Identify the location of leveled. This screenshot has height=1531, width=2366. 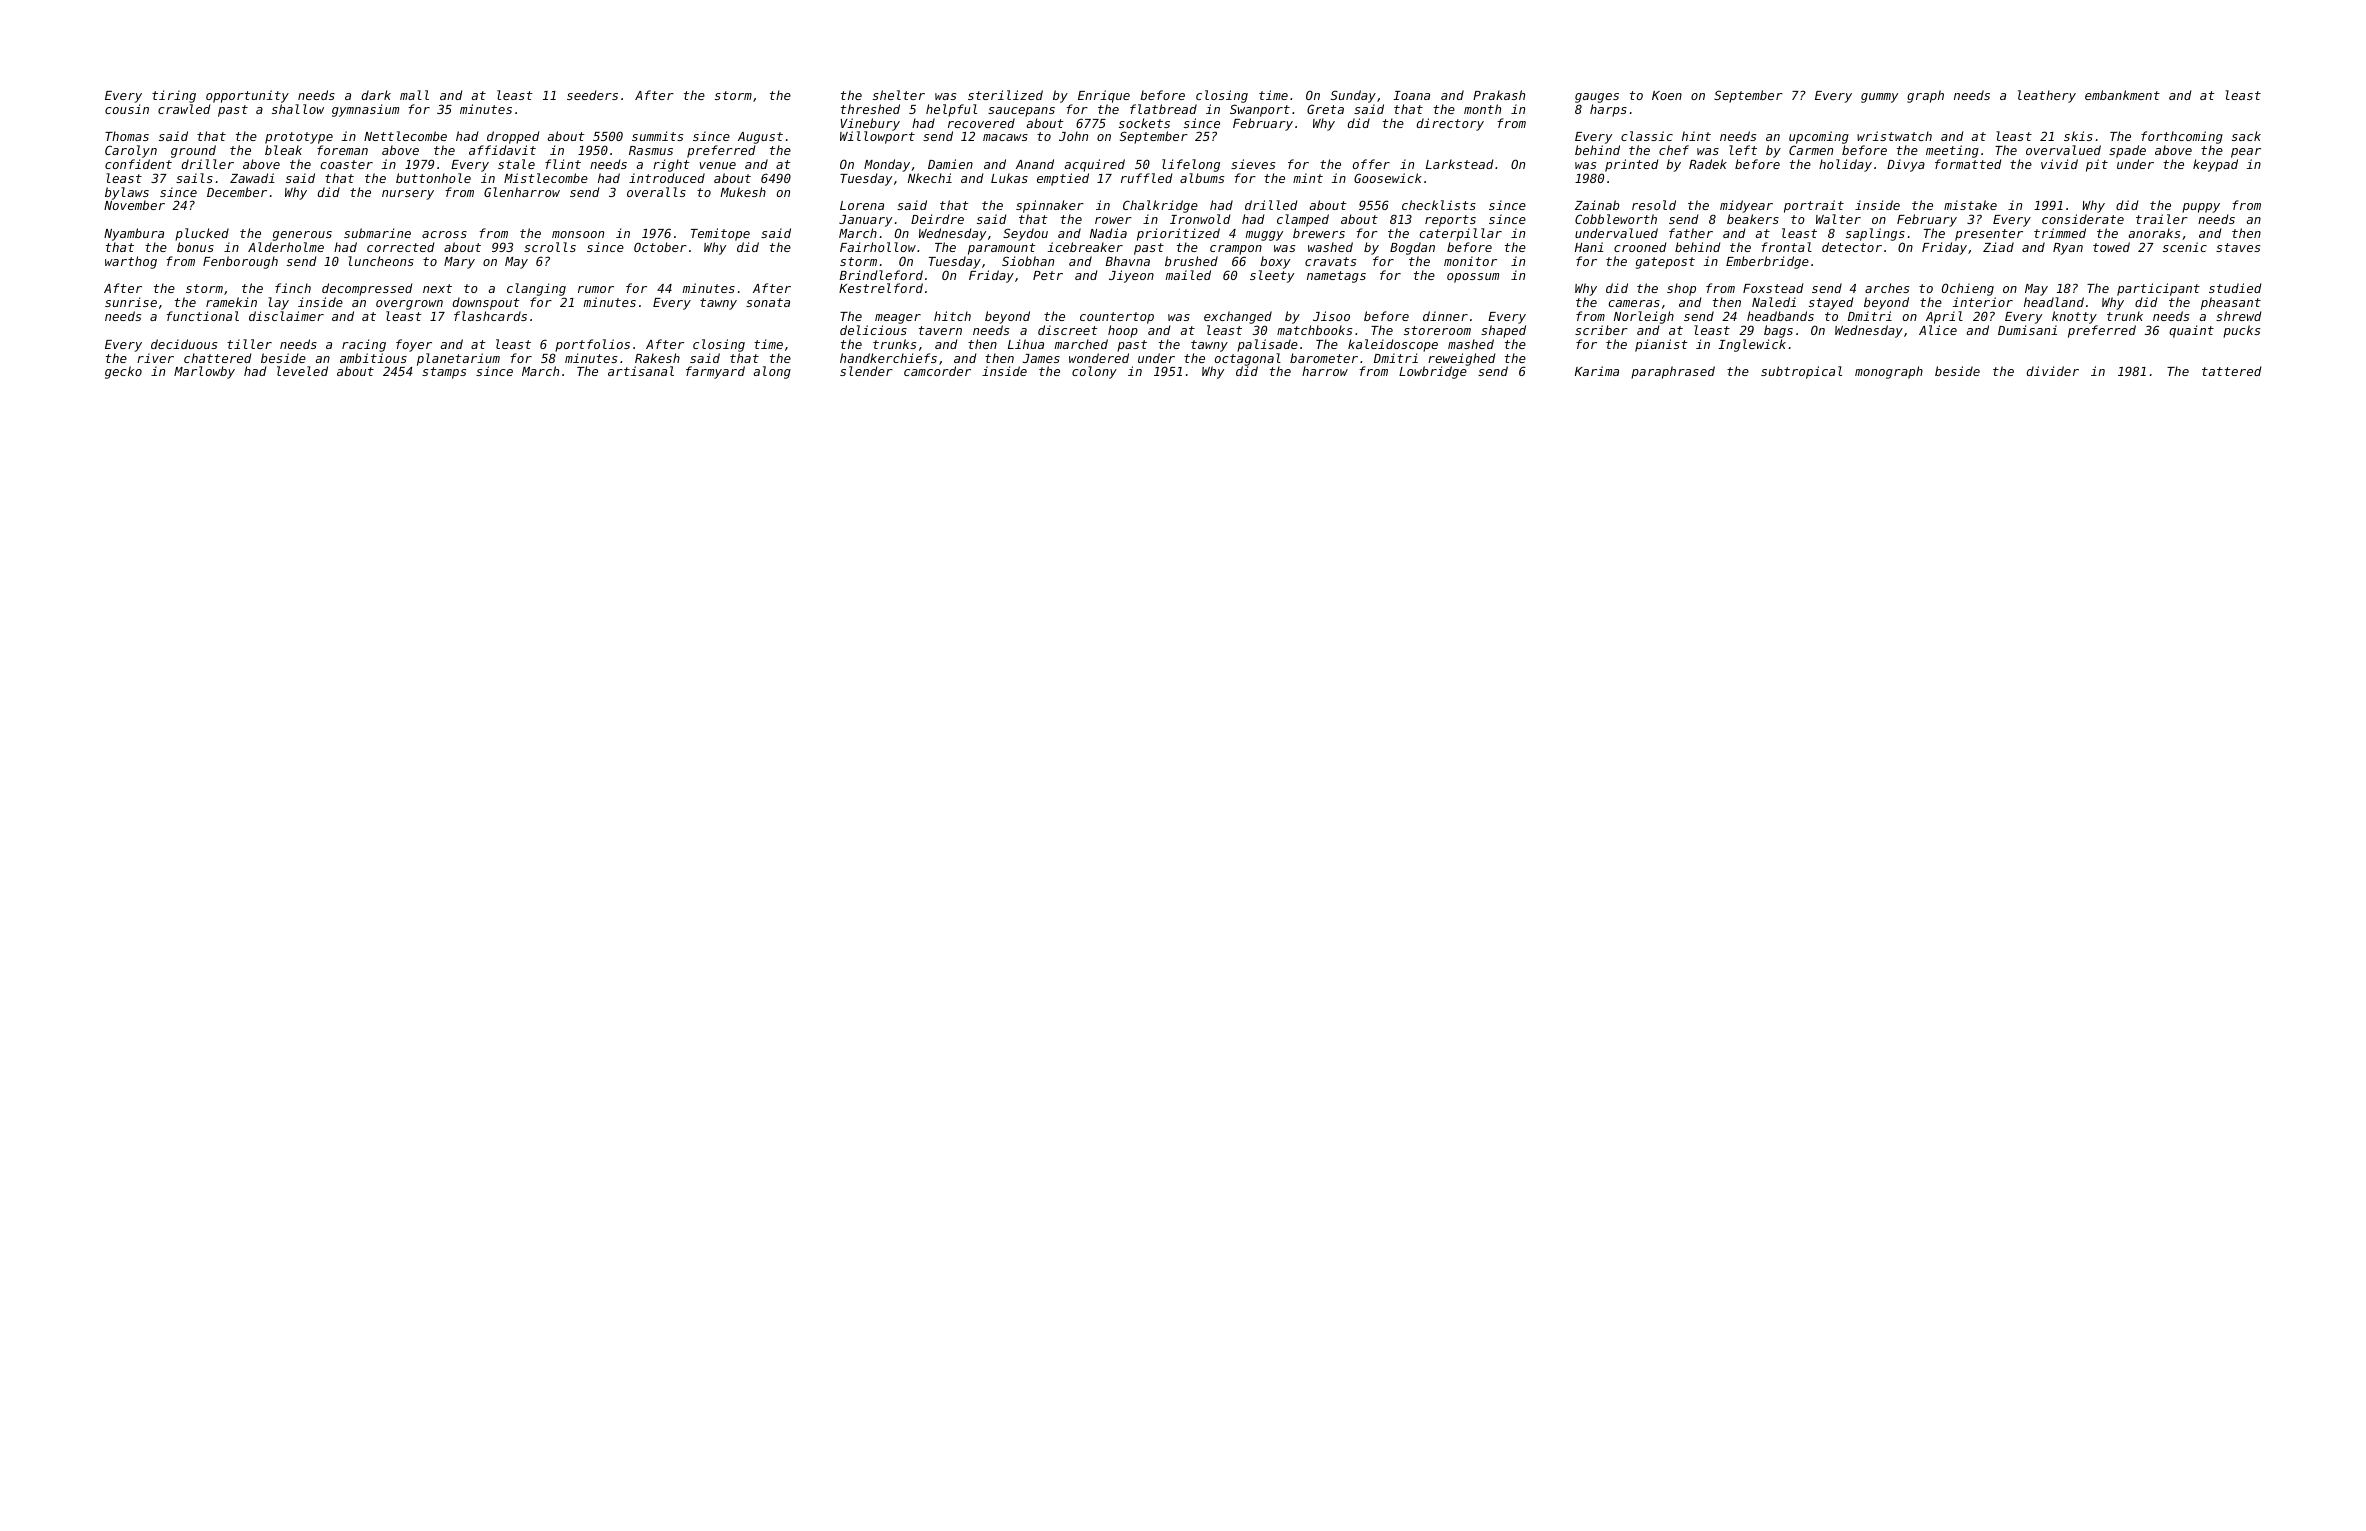
(302, 371).
